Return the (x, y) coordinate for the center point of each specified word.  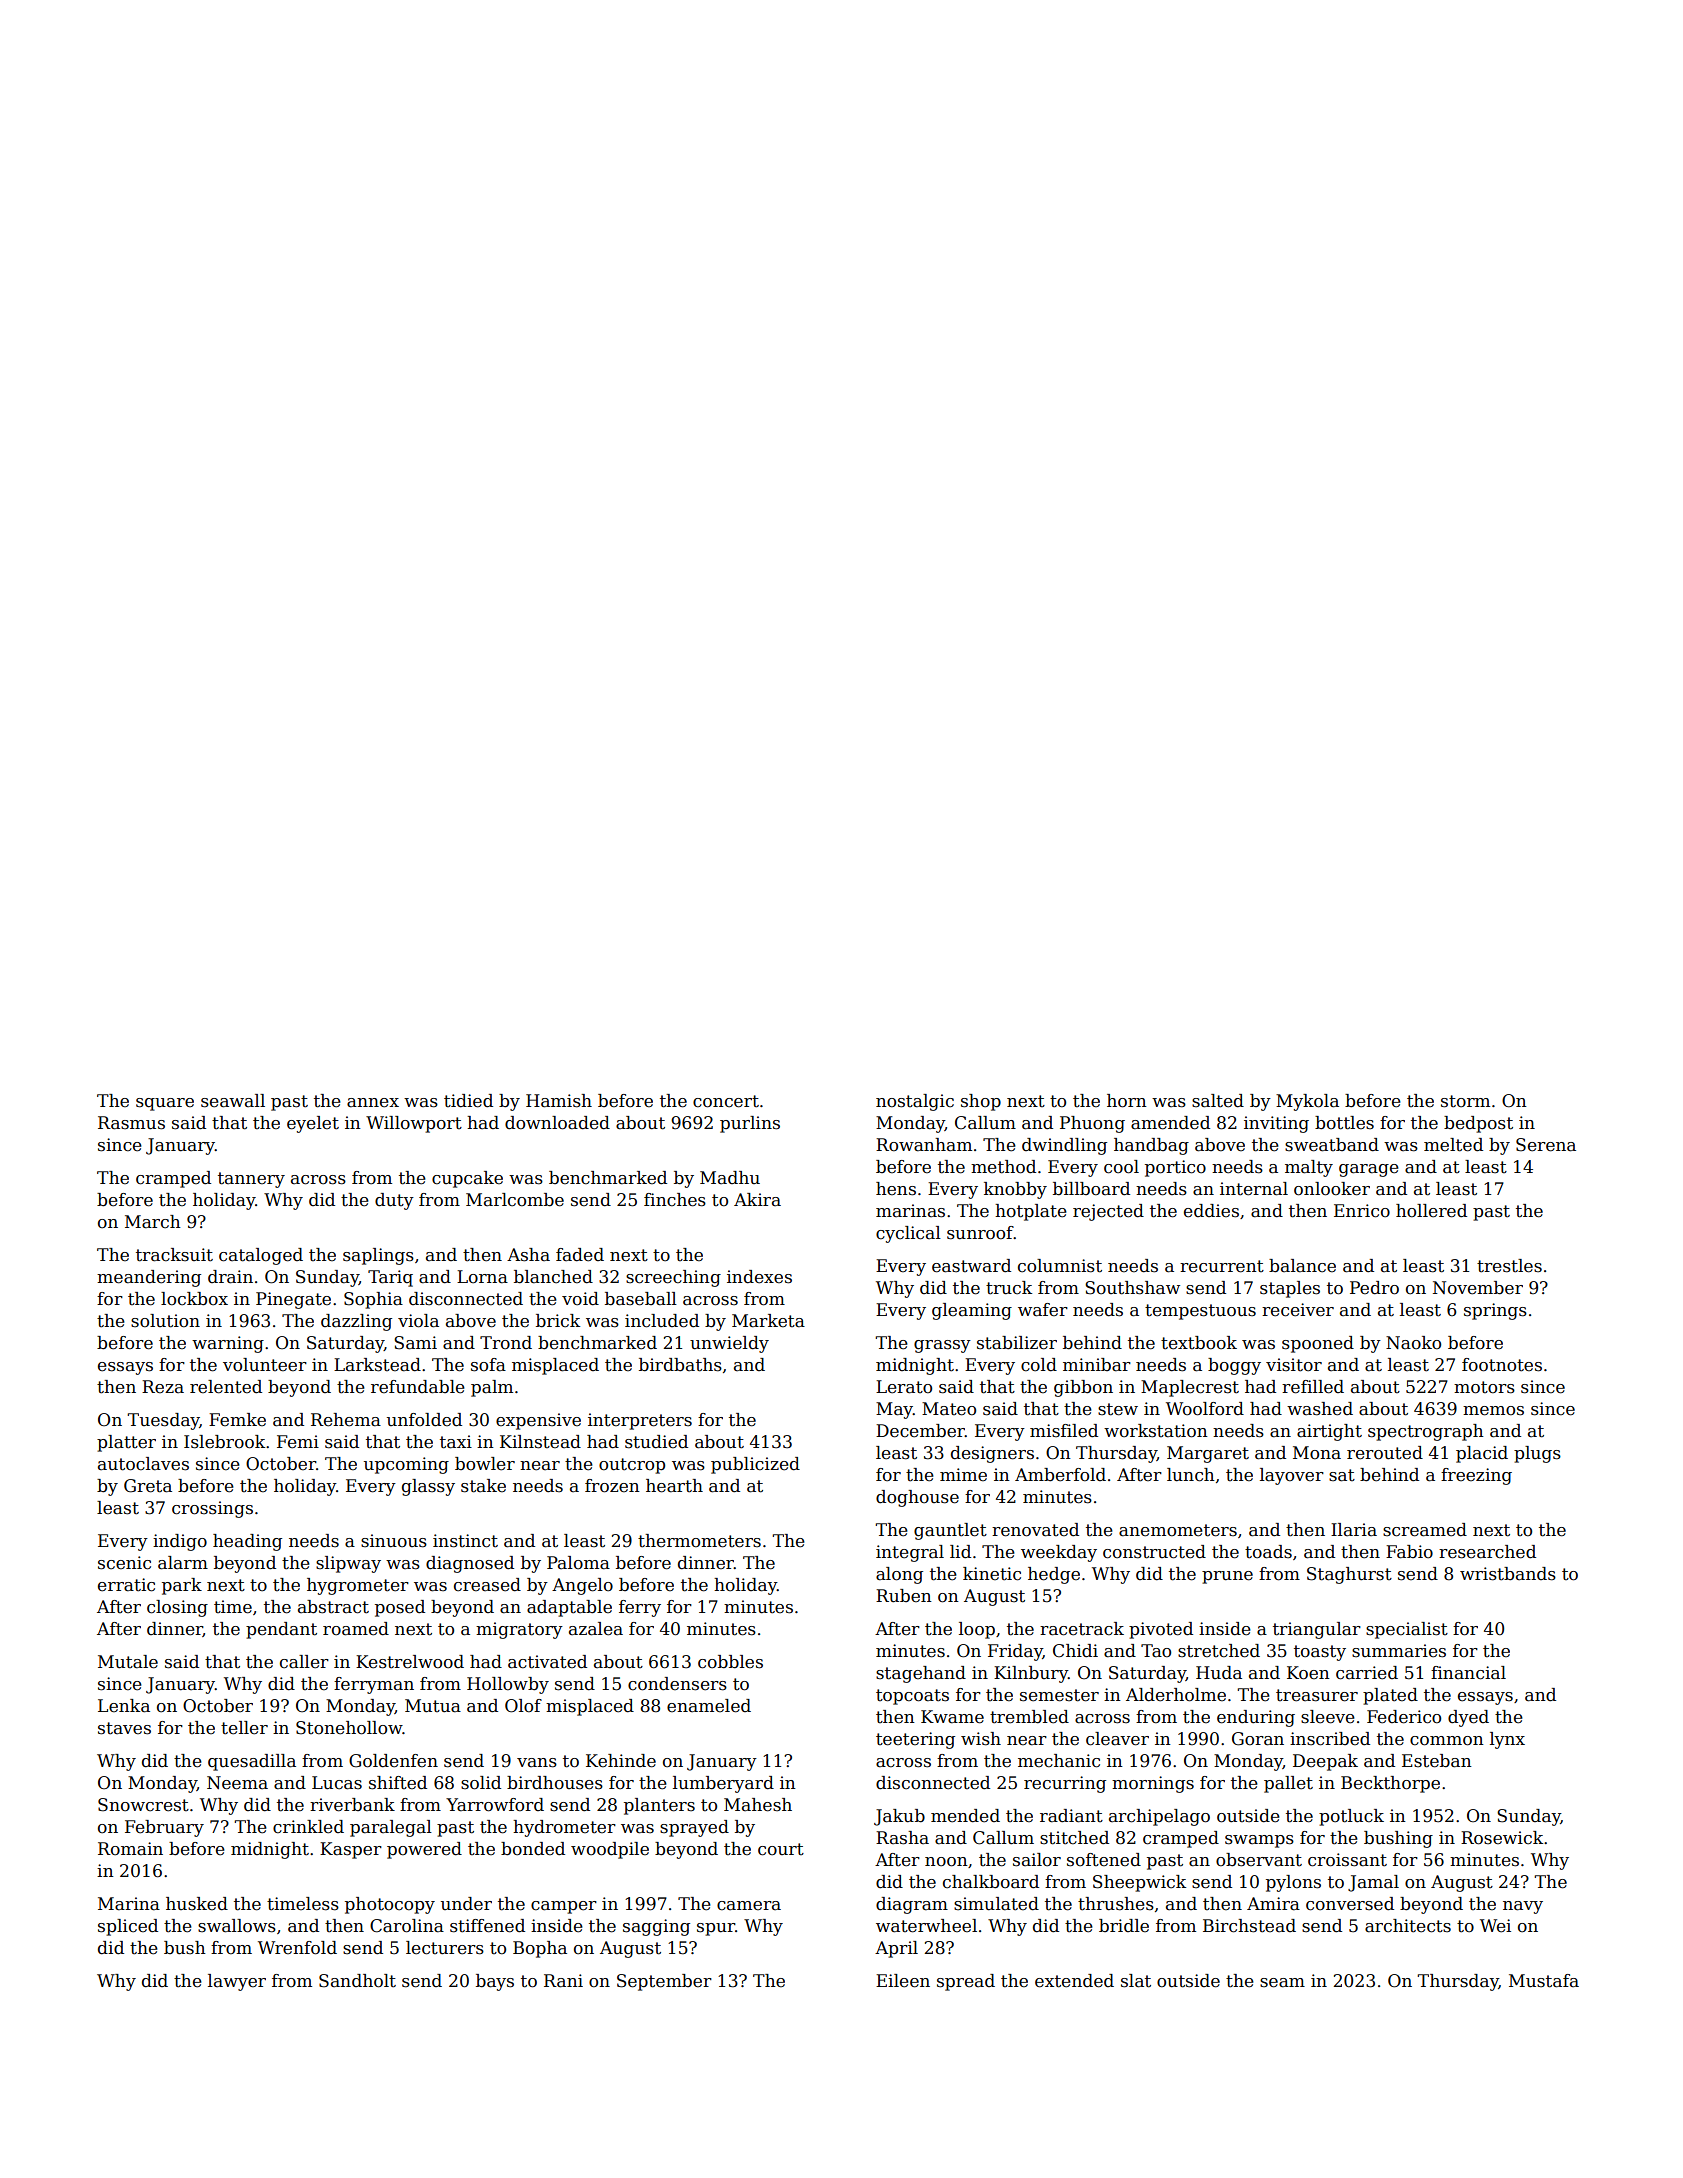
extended (1074, 1981)
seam (1282, 1983)
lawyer (237, 1982)
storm (1465, 1101)
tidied (468, 1101)
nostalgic (915, 1102)
